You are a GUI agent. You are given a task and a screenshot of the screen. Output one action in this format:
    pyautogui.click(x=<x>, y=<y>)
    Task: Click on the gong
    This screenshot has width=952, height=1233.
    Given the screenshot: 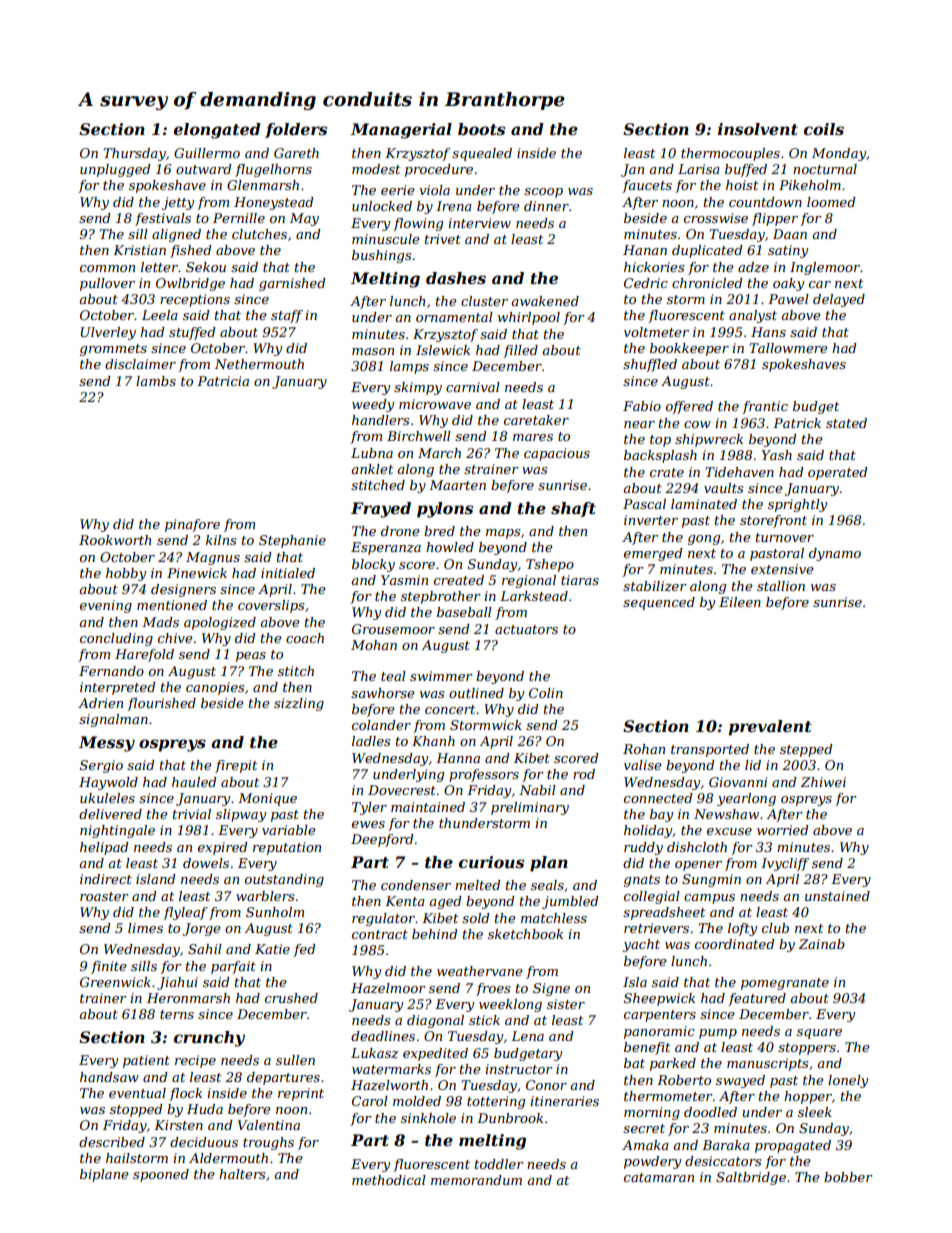 What is the action you would take?
    pyautogui.click(x=704, y=540)
